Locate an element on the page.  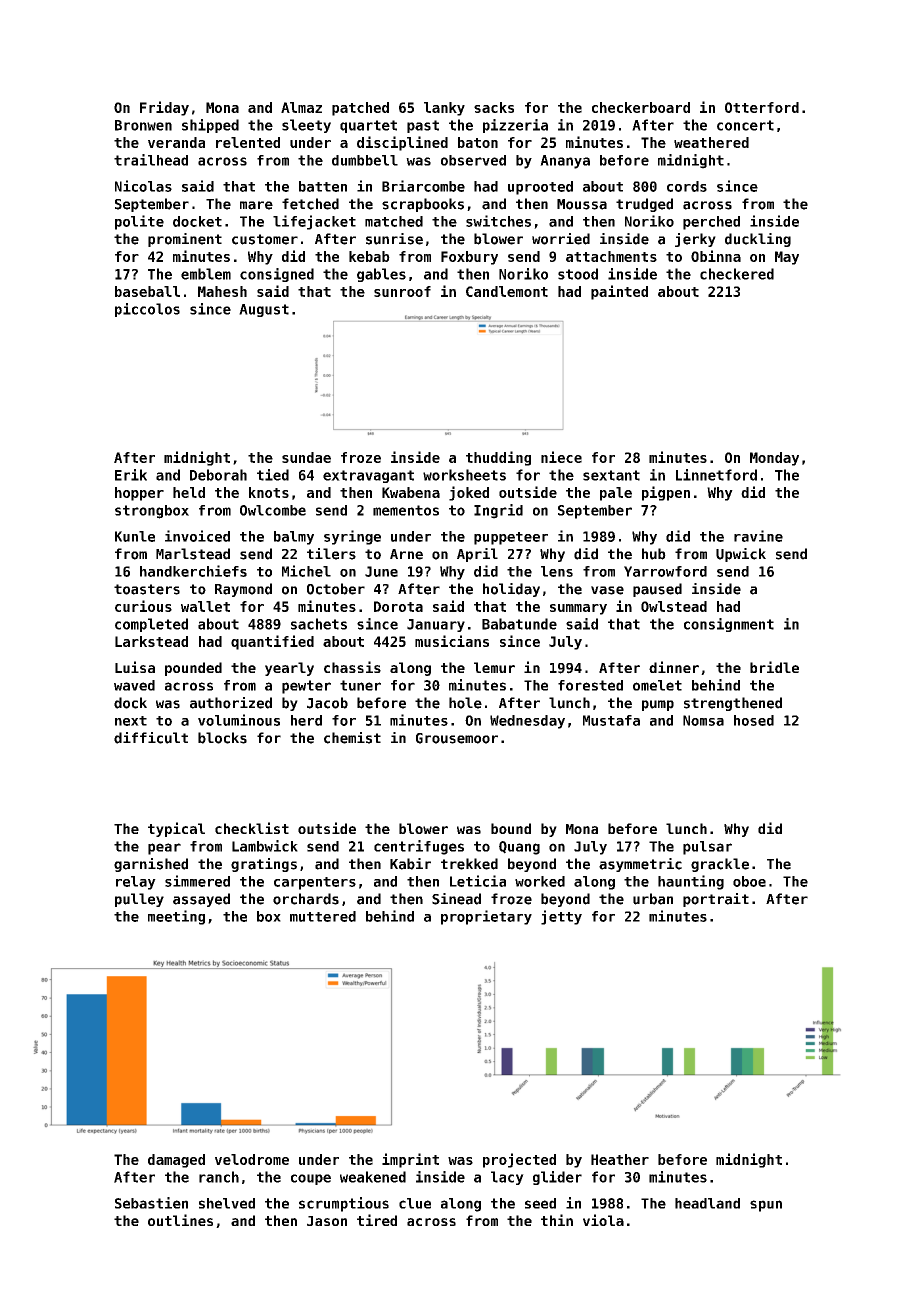
yearly is located at coordinates (289, 669).
